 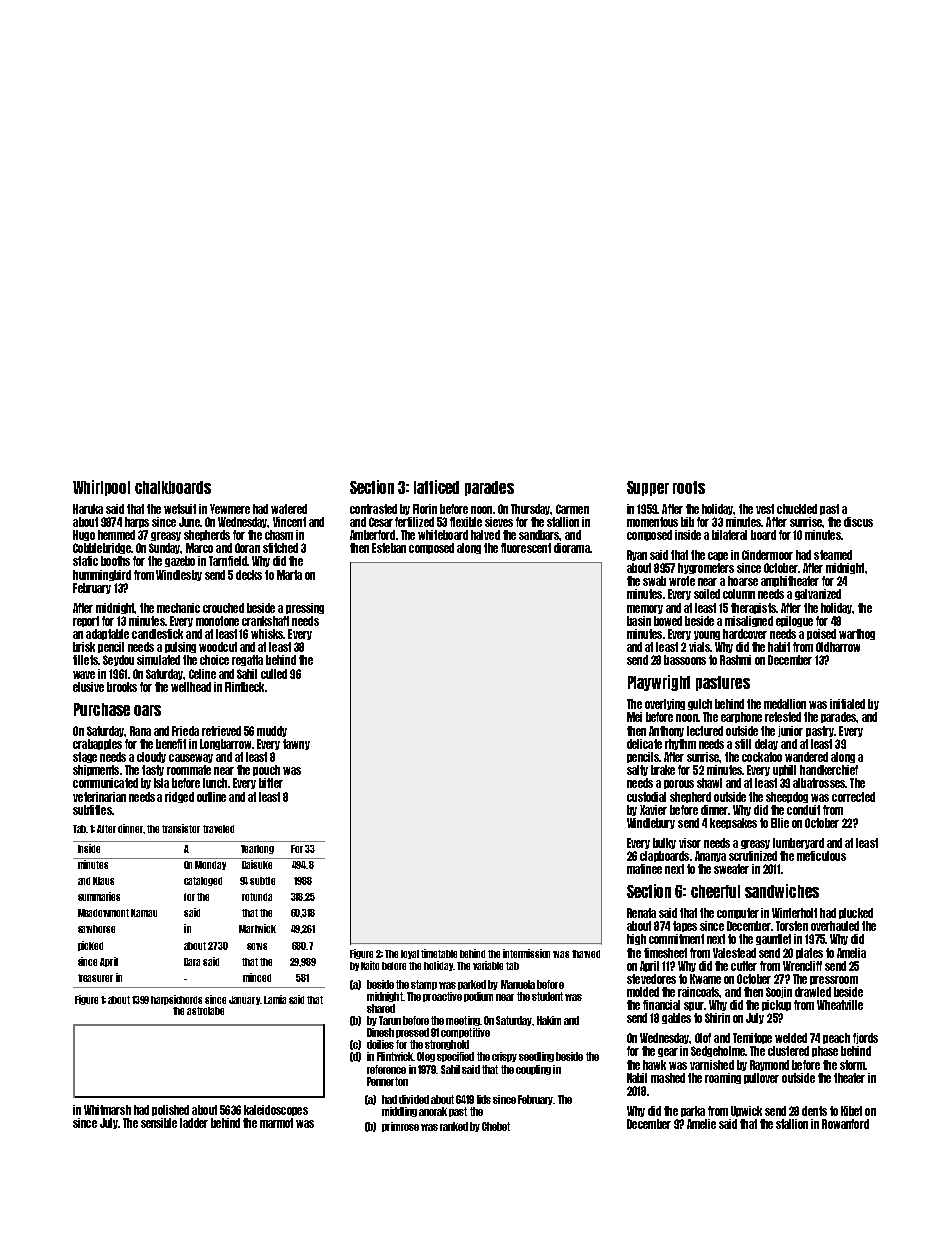 What do you see at coordinates (485, 535) in the screenshot?
I see `halved` at bounding box center [485, 535].
